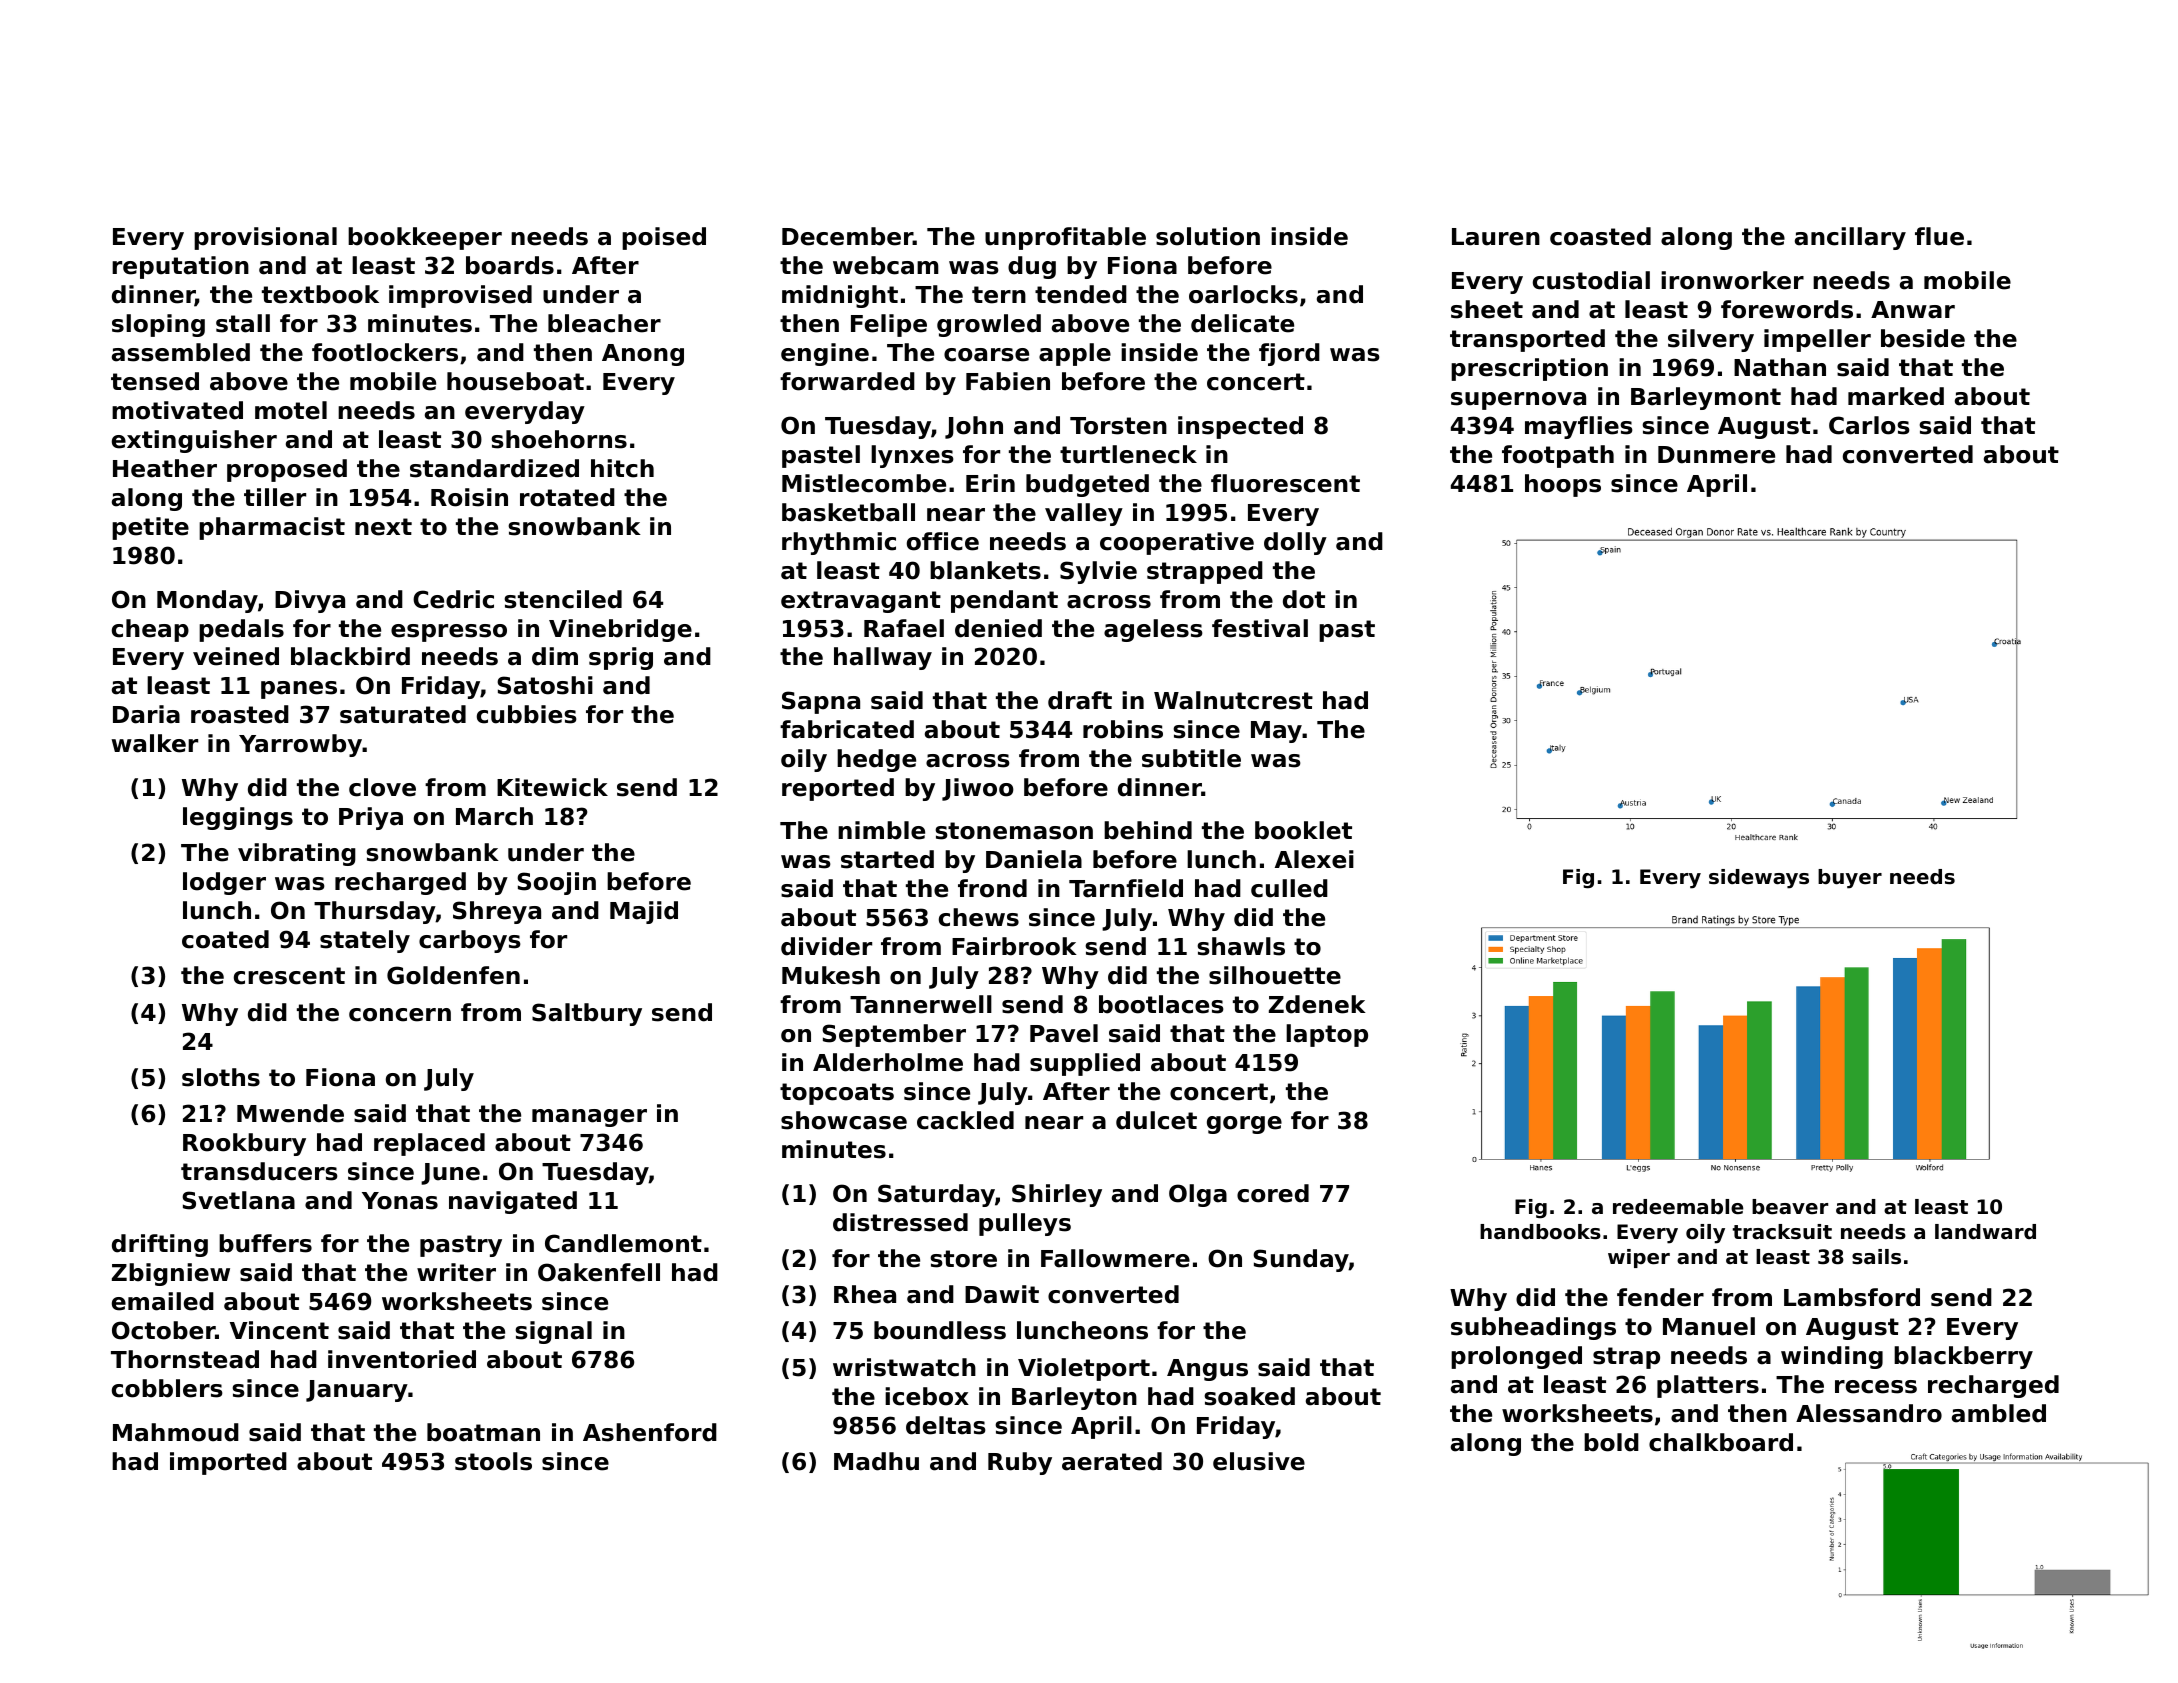  What do you see at coordinates (238, 818) in the page?
I see `leggings` at bounding box center [238, 818].
